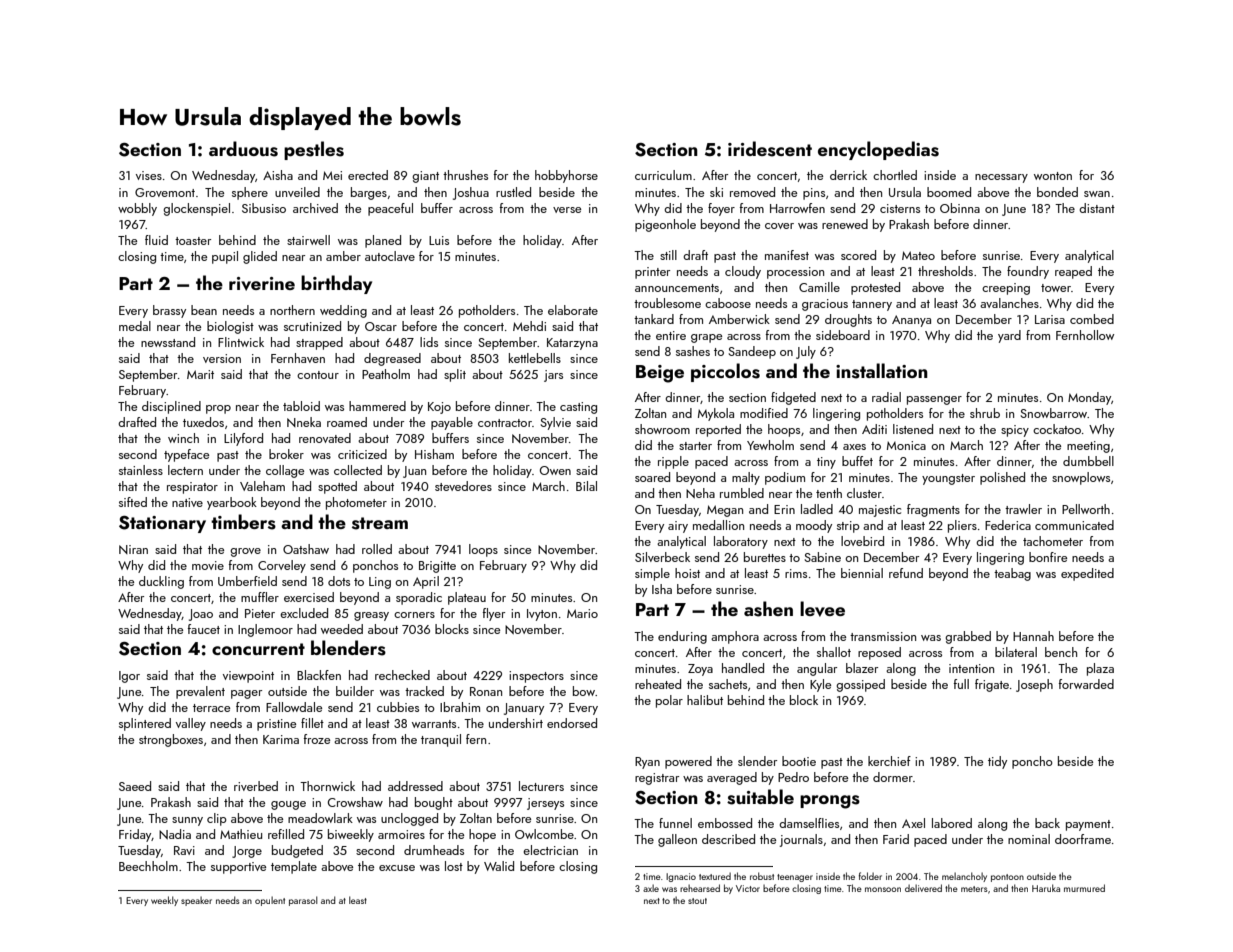 The image size is (1233, 952). I want to click on glided, so click(260, 257).
